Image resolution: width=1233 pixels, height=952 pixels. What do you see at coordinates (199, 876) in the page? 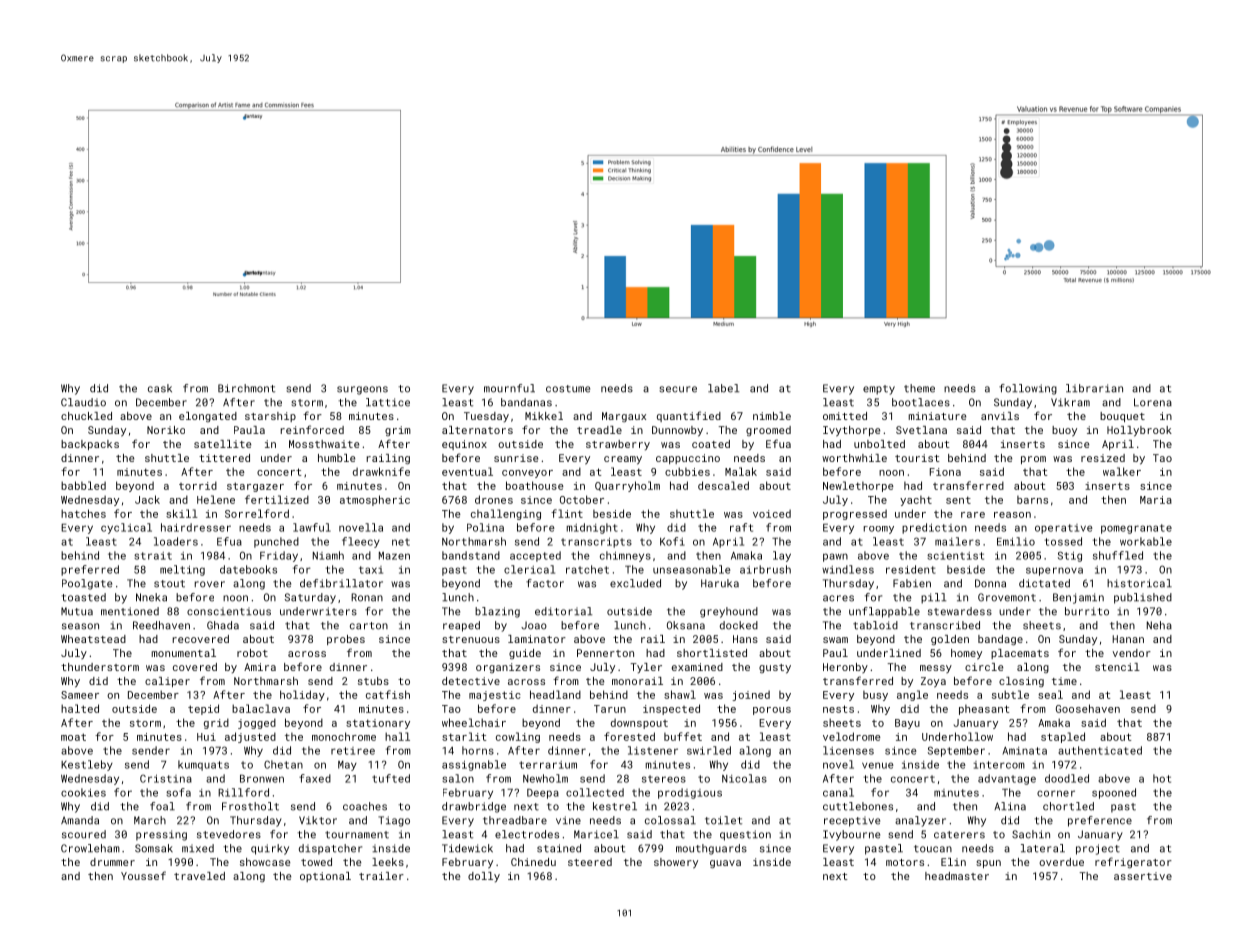
I see `traveled` at bounding box center [199, 876].
